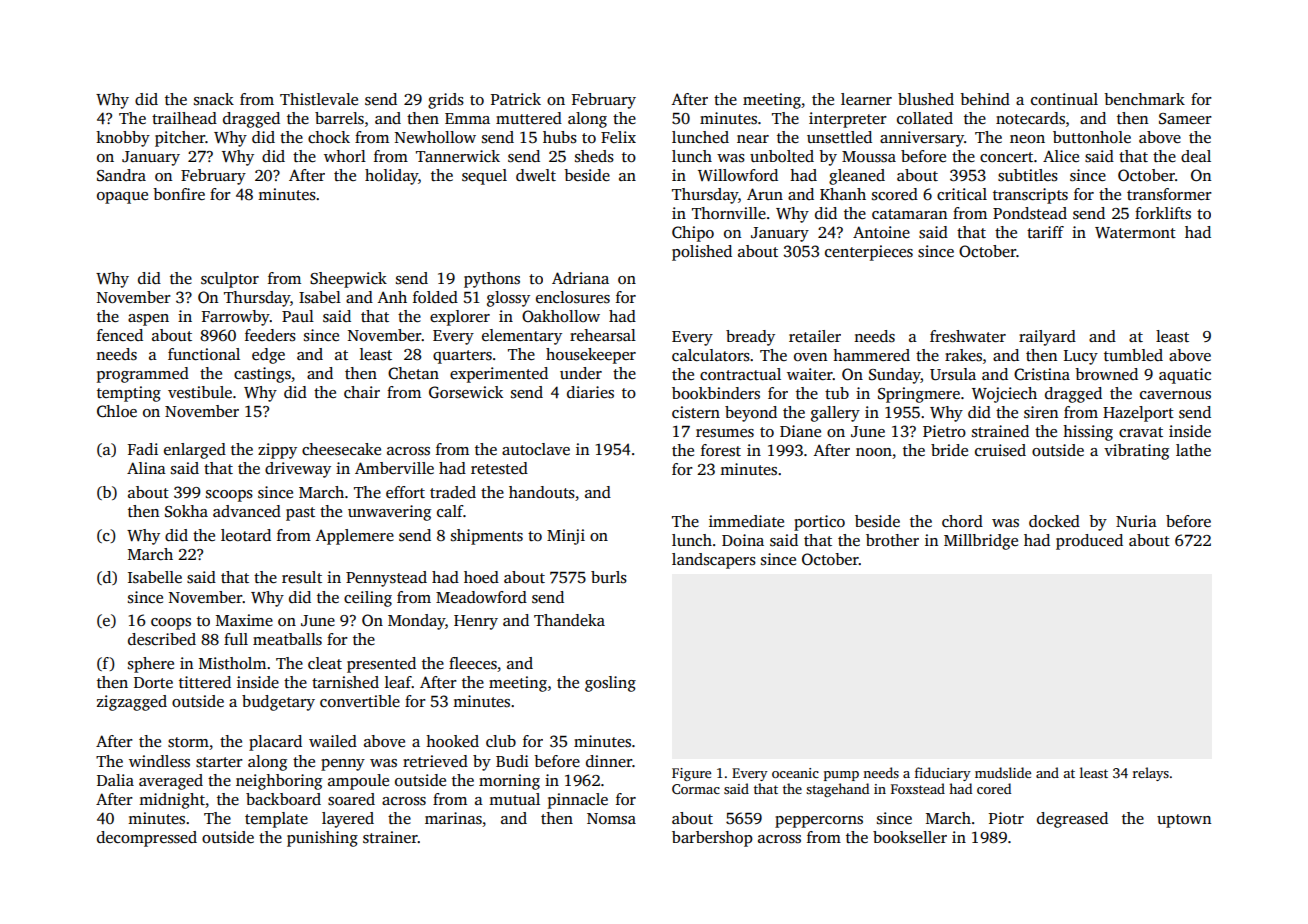 The height and width of the screenshot is (924, 1308). I want to click on bonfire, so click(179, 194).
